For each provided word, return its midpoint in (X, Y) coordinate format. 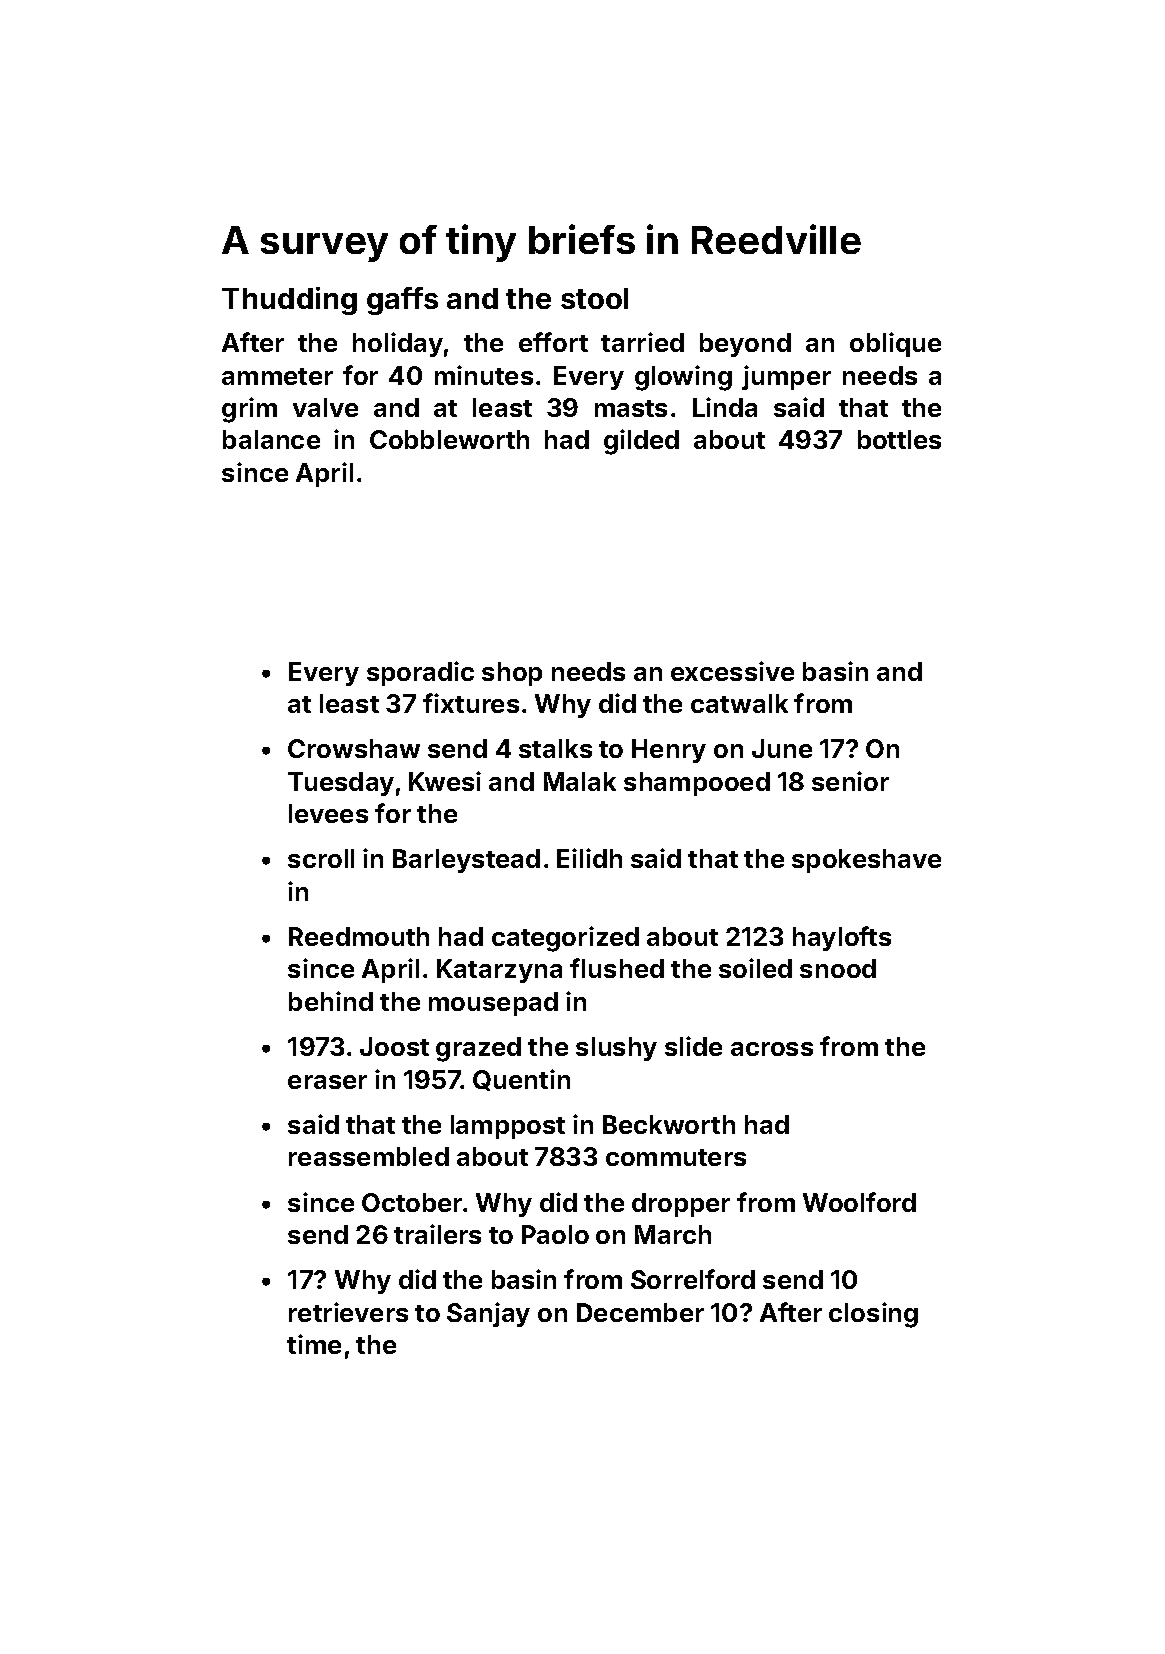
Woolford (859, 1202)
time (314, 1344)
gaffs (402, 301)
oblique (895, 344)
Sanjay (488, 1314)
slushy (616, 1049)
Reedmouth (359, 936)
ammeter (277, 376)
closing (873, 1315)
